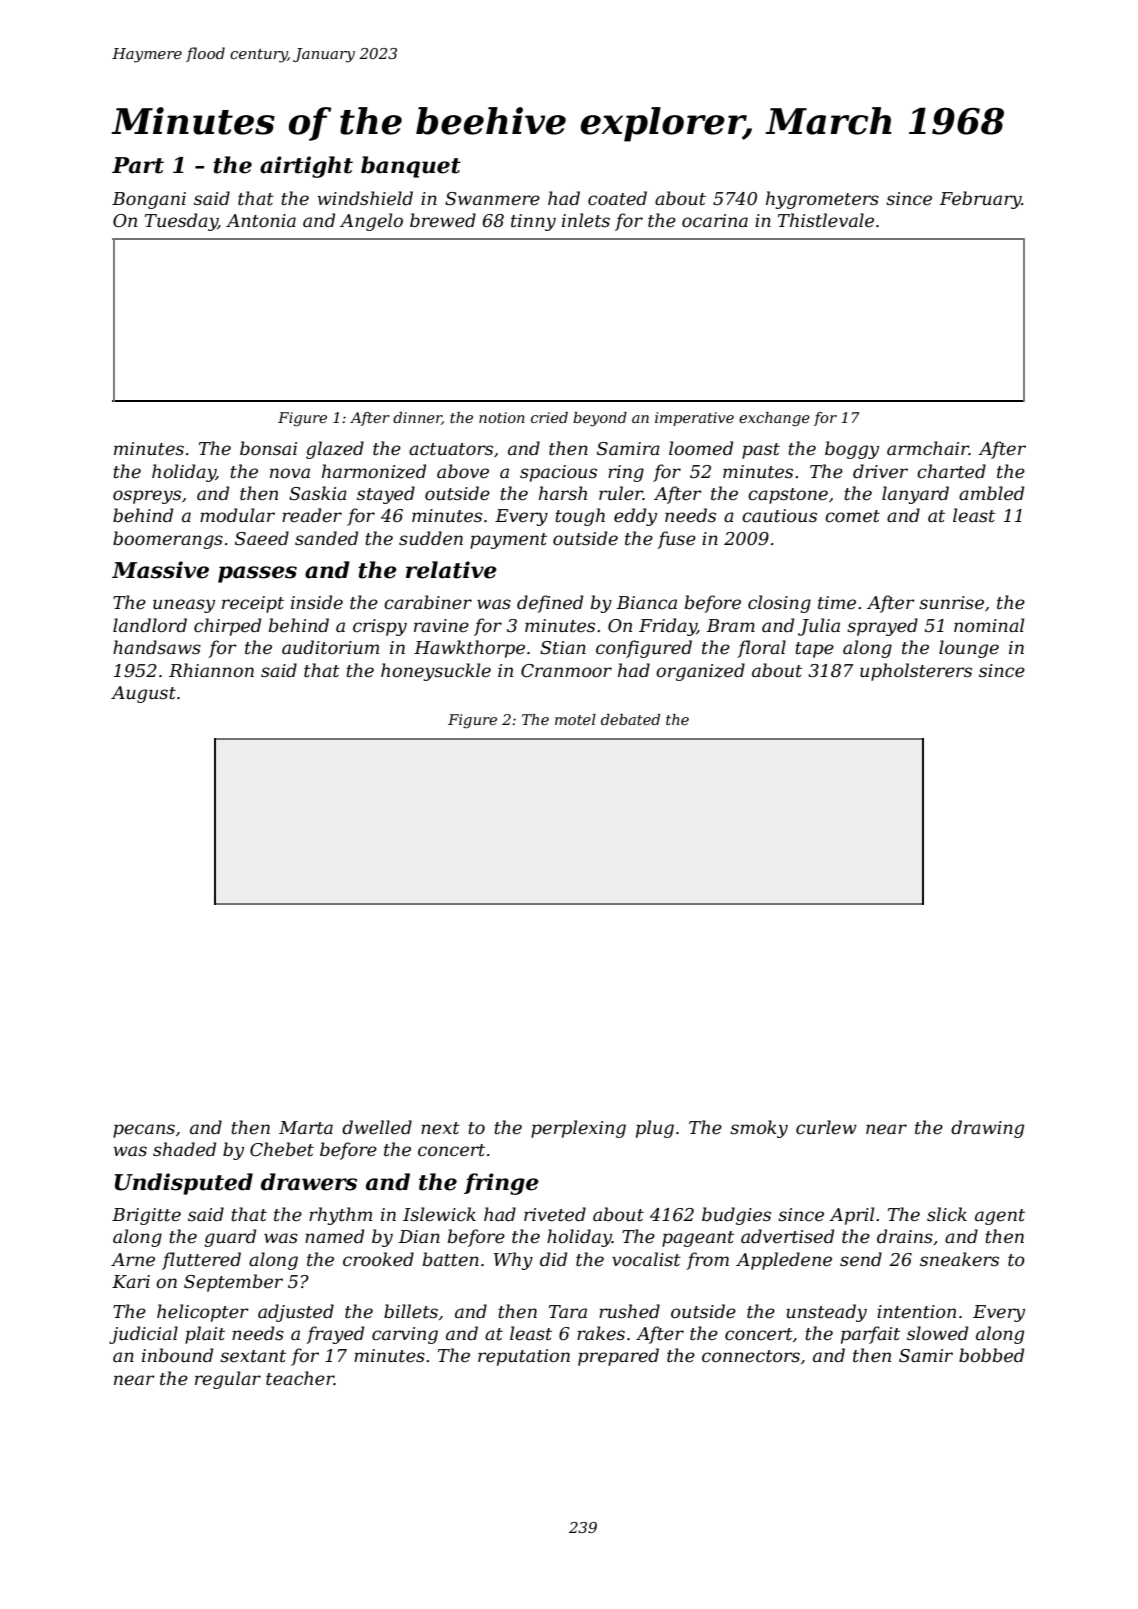 The image size is (1138, 1609). What do you see at coordinates (981, 200) in the screenshot?
I see `February` at bounding box center [981, 200].
